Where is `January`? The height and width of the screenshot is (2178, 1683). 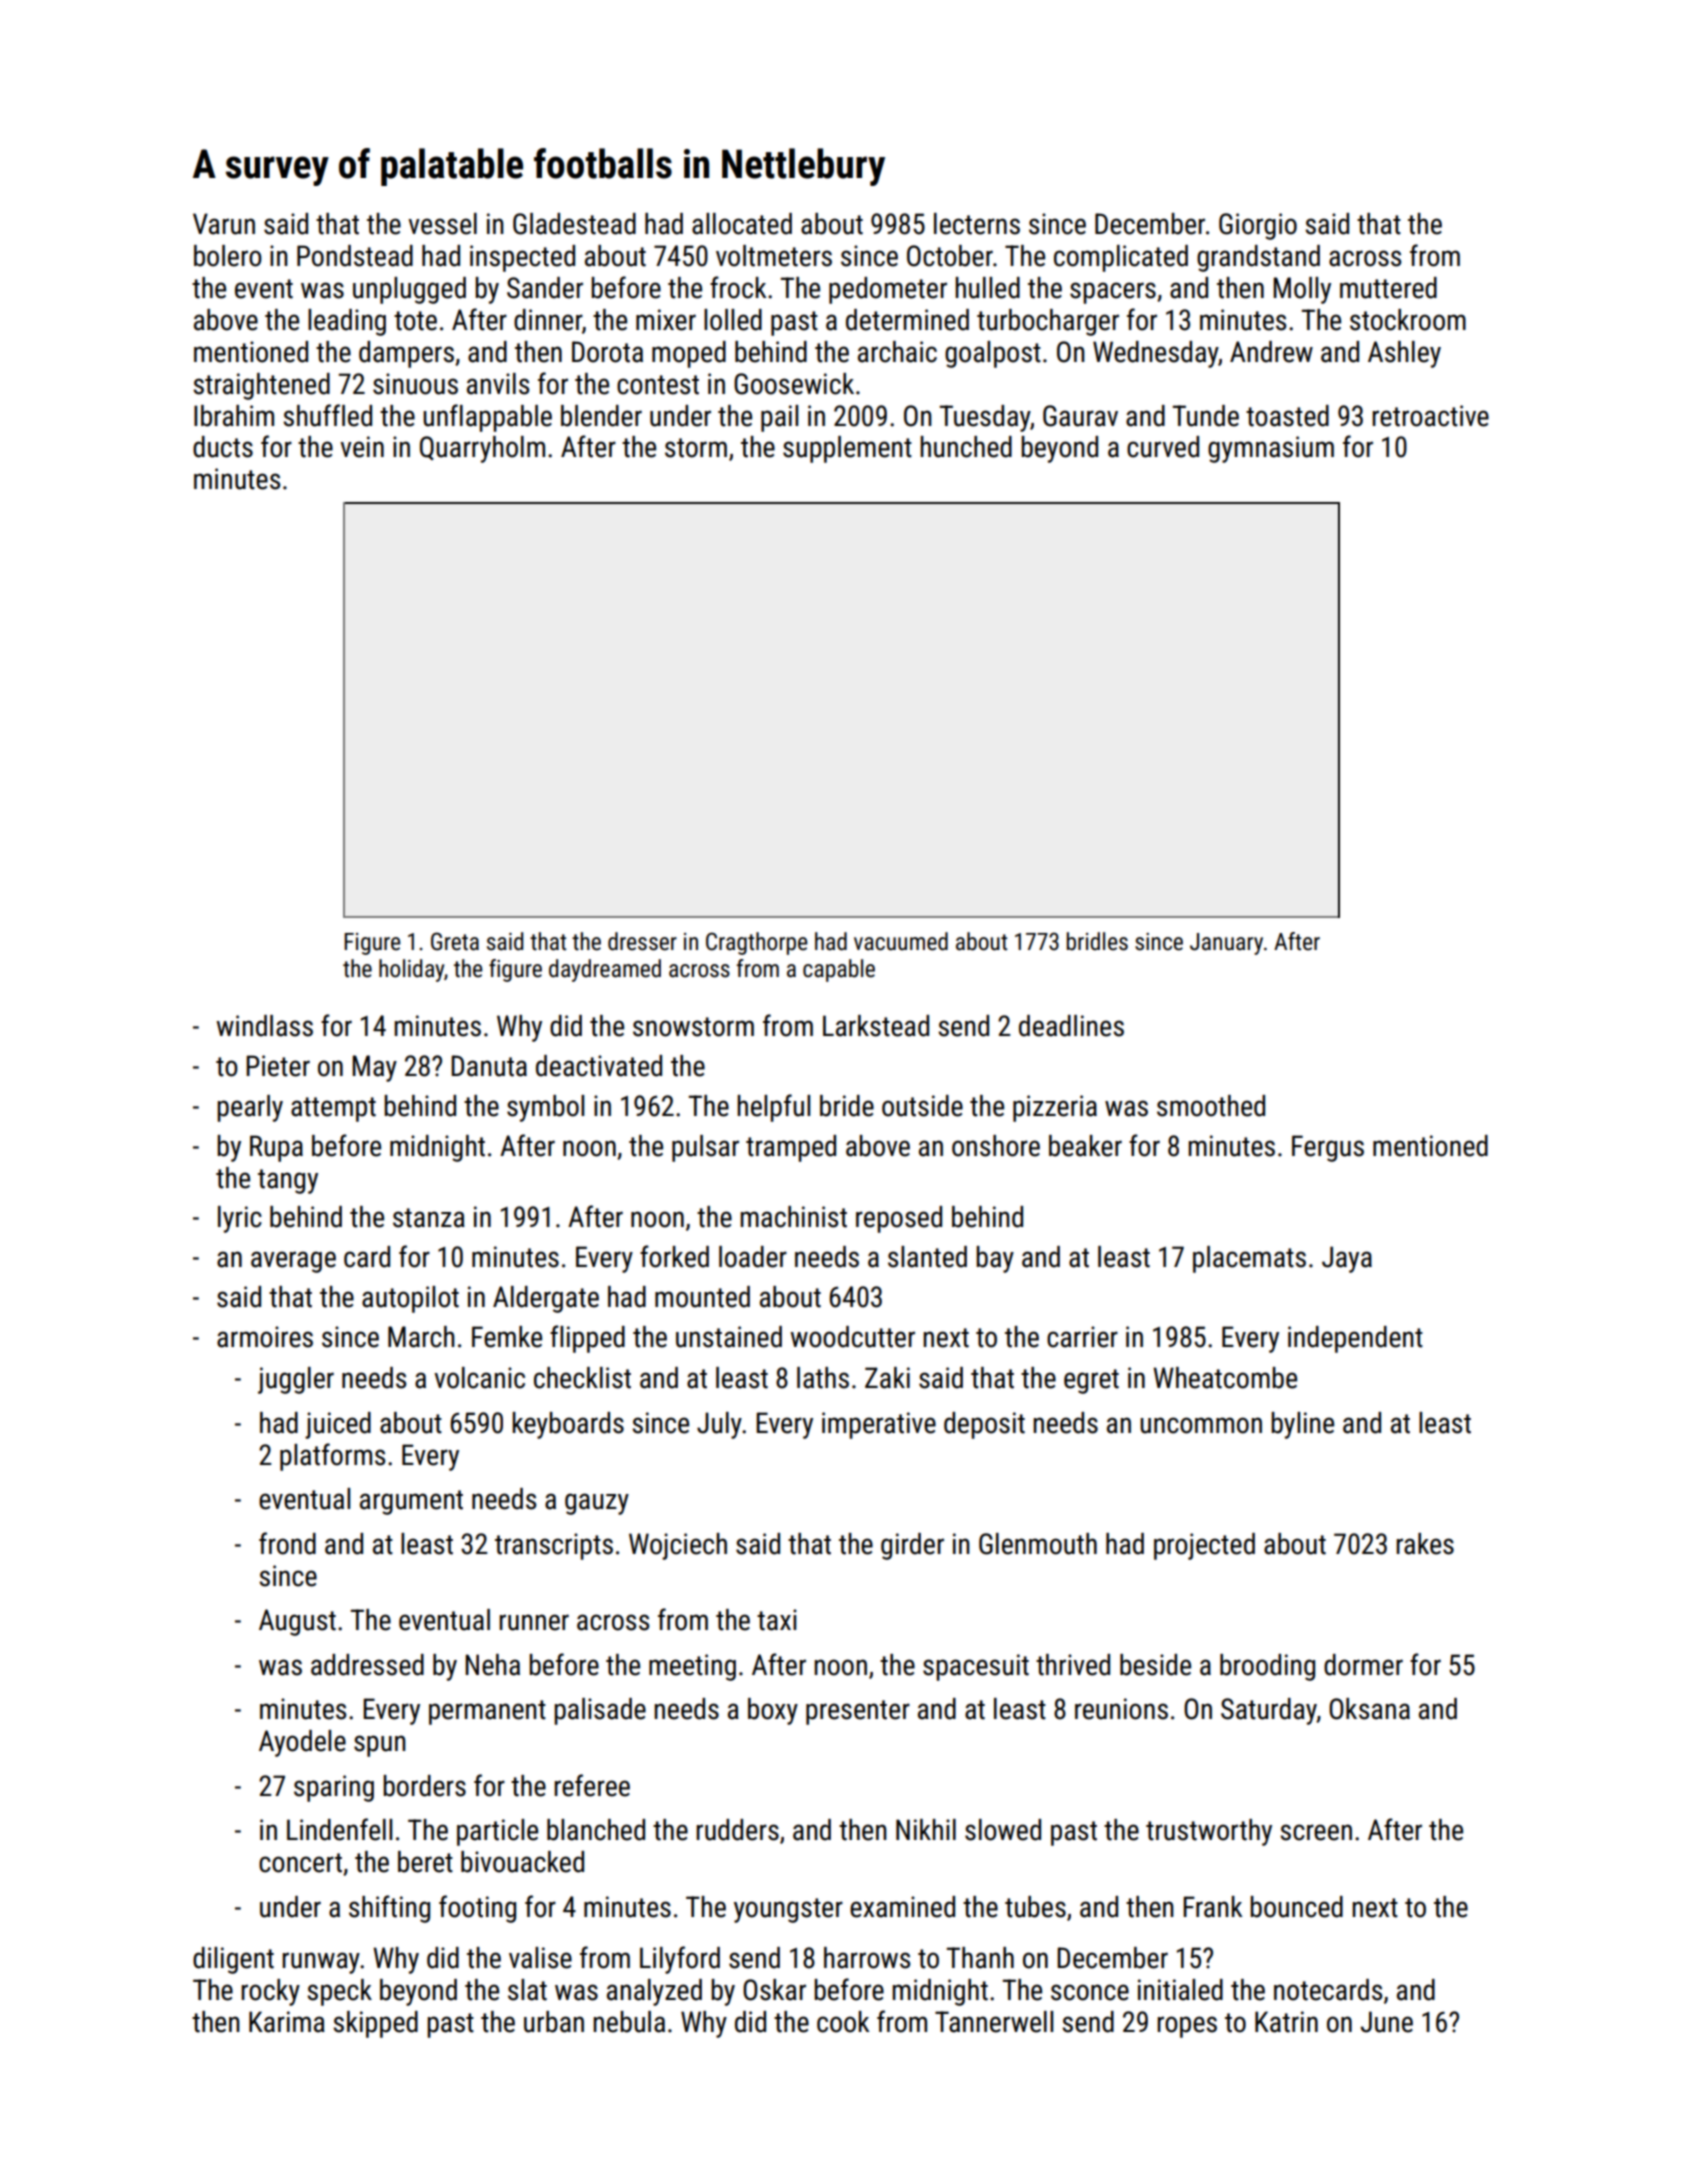 January is located at coordinates (1226, 944).
